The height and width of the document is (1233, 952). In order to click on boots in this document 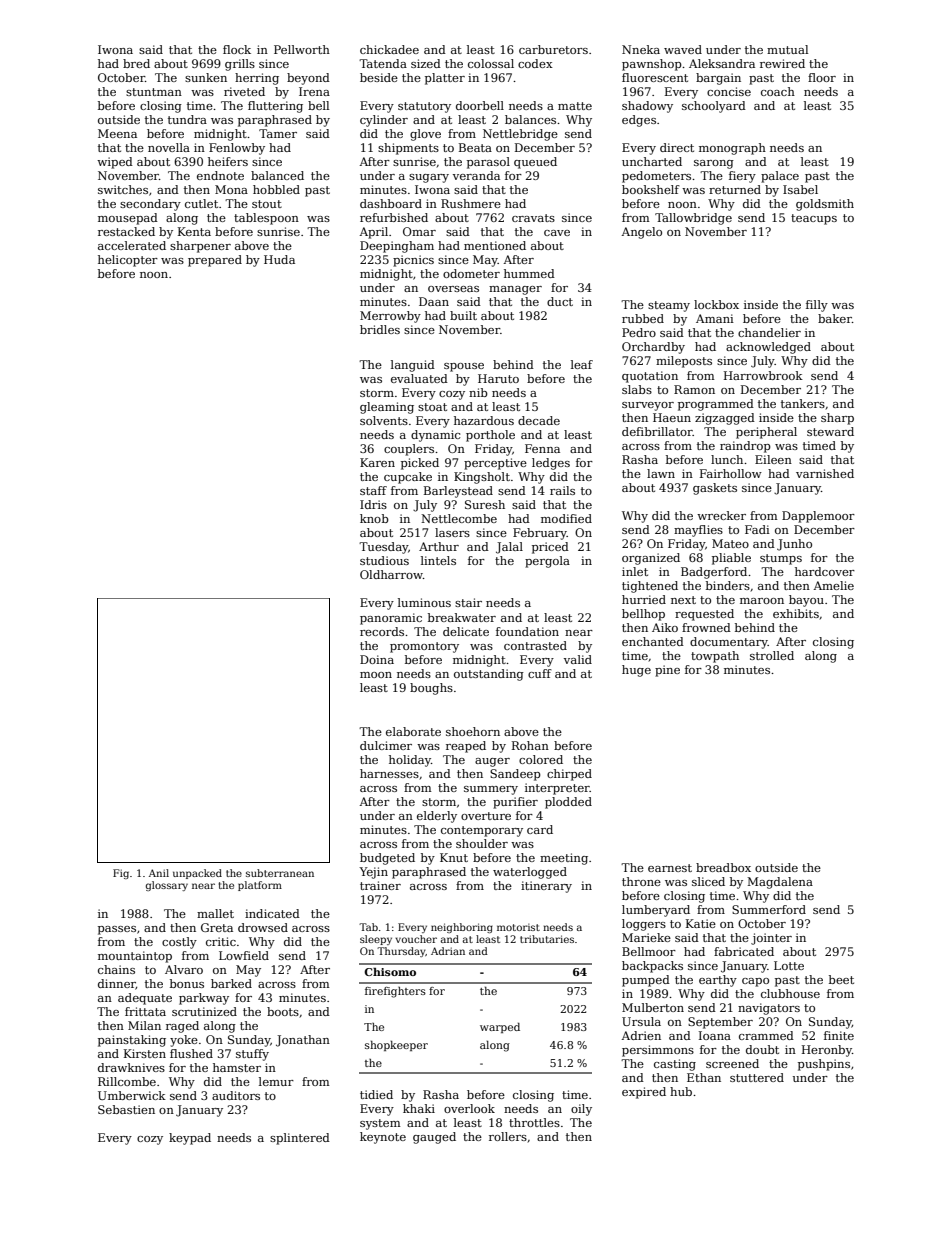, I will do `click(283, 1011)`.
